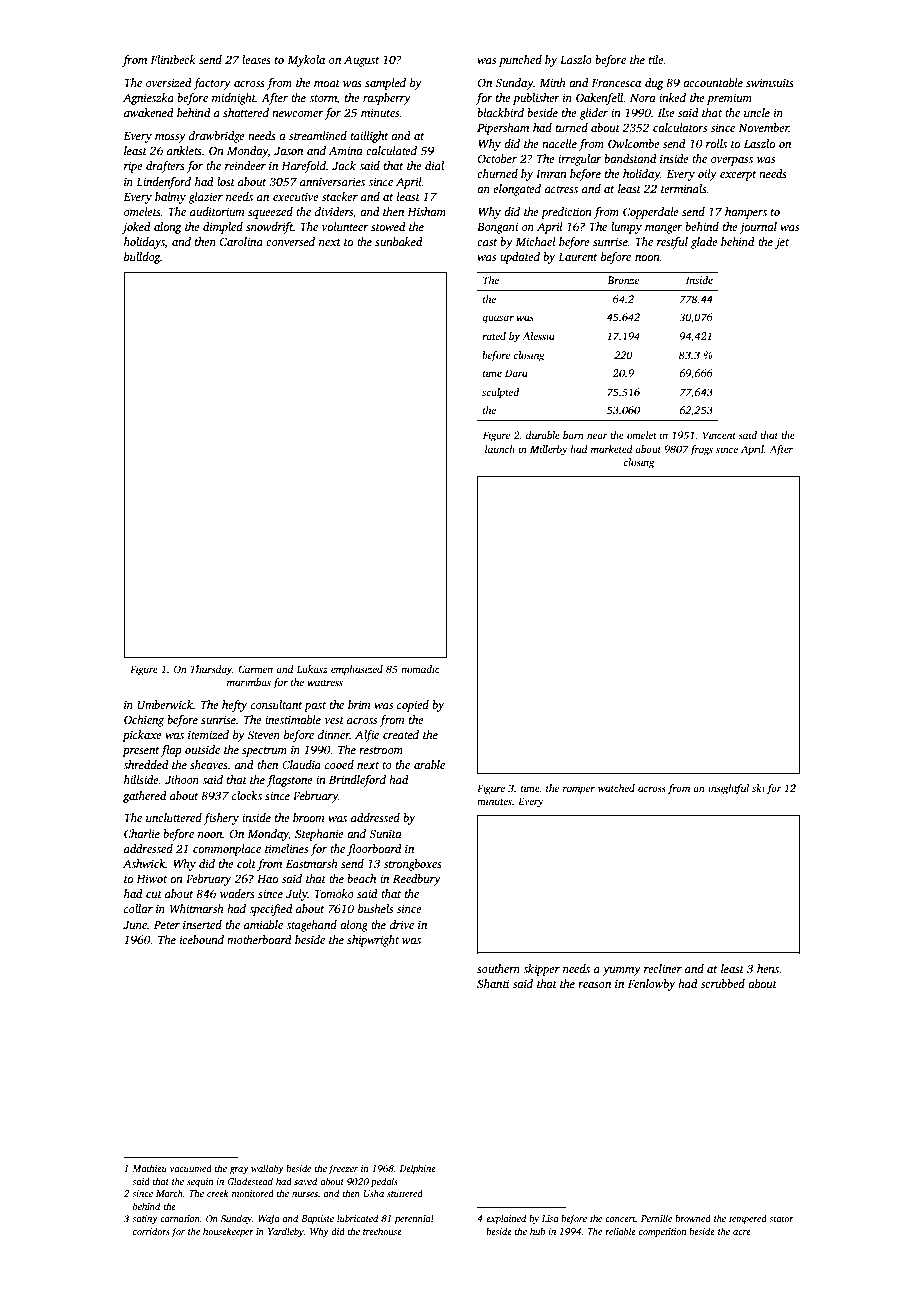  What do you see at coordinates (748, 1219) in the screenshot?
I see `tempered` at bounding box center [748, 1219].
